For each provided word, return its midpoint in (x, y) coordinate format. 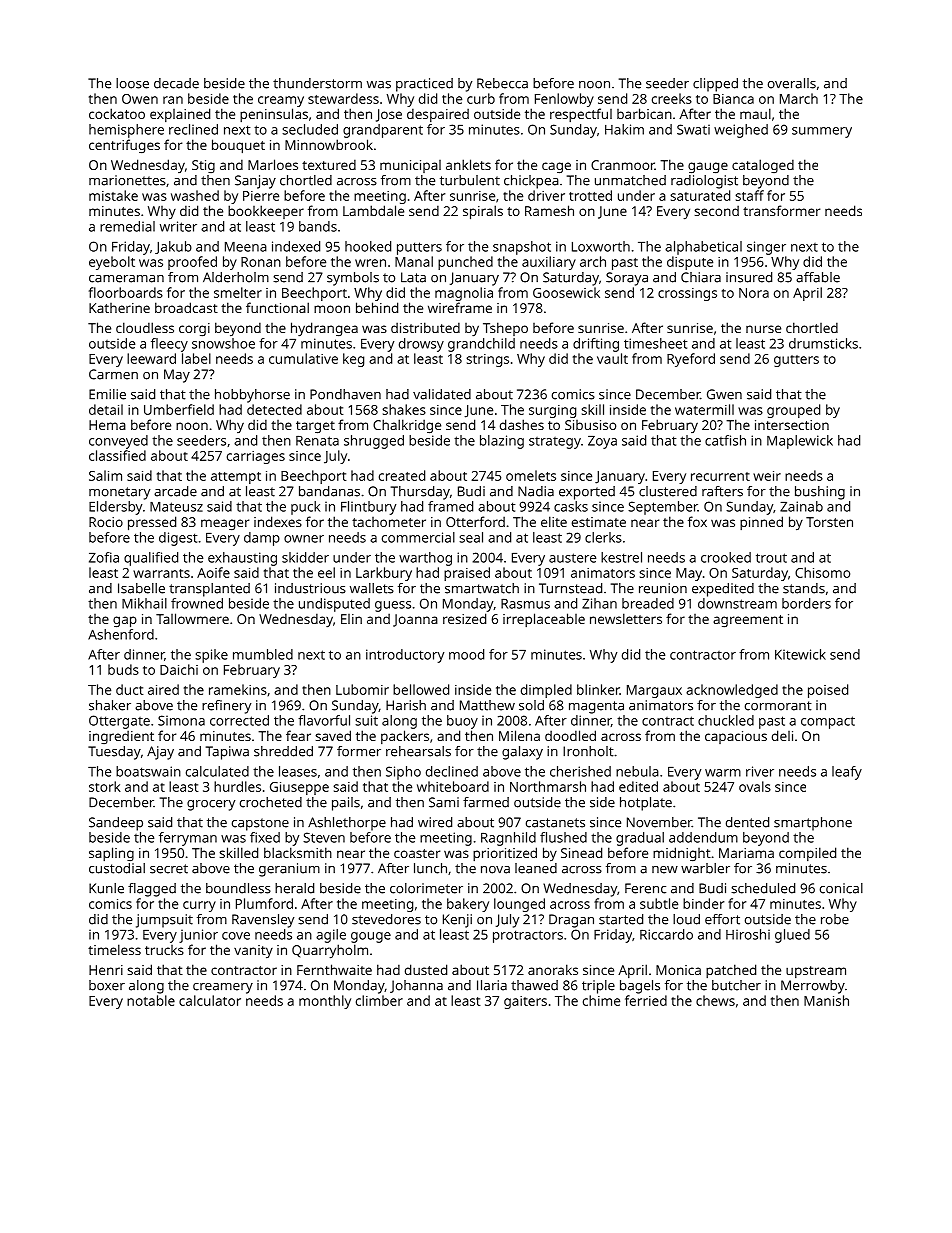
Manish (826, 1000)
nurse (763, 329)
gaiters (525, 1002)
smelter (238, 292)
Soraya (627, 279)
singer (766, 248)
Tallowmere (192, 618)
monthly (325, 1002)
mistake (113, 195)
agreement (748, 621)
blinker (598, 689)
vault (612, 358)
